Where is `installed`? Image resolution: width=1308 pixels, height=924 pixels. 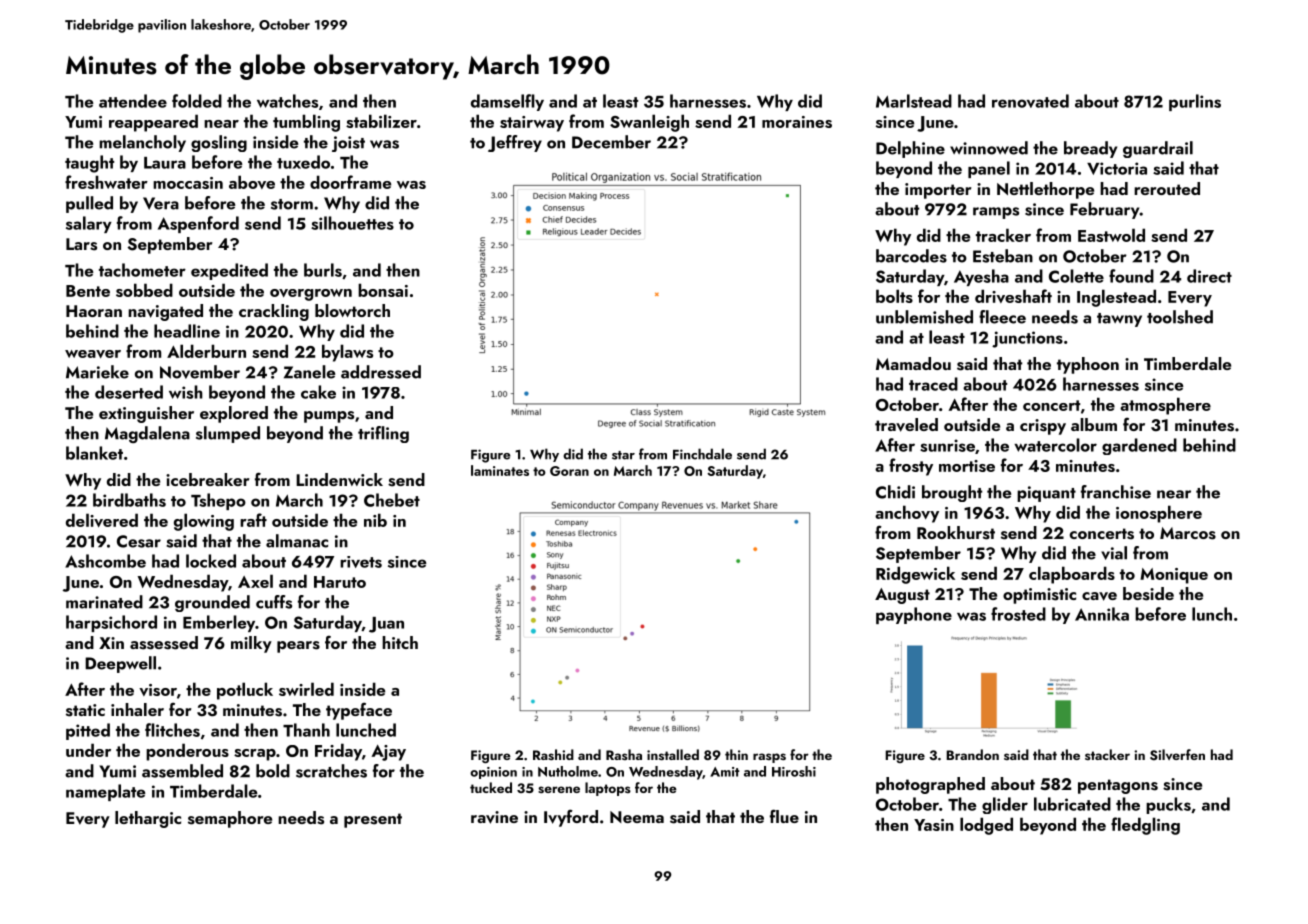 installed is located at coordinates (673, 754).
